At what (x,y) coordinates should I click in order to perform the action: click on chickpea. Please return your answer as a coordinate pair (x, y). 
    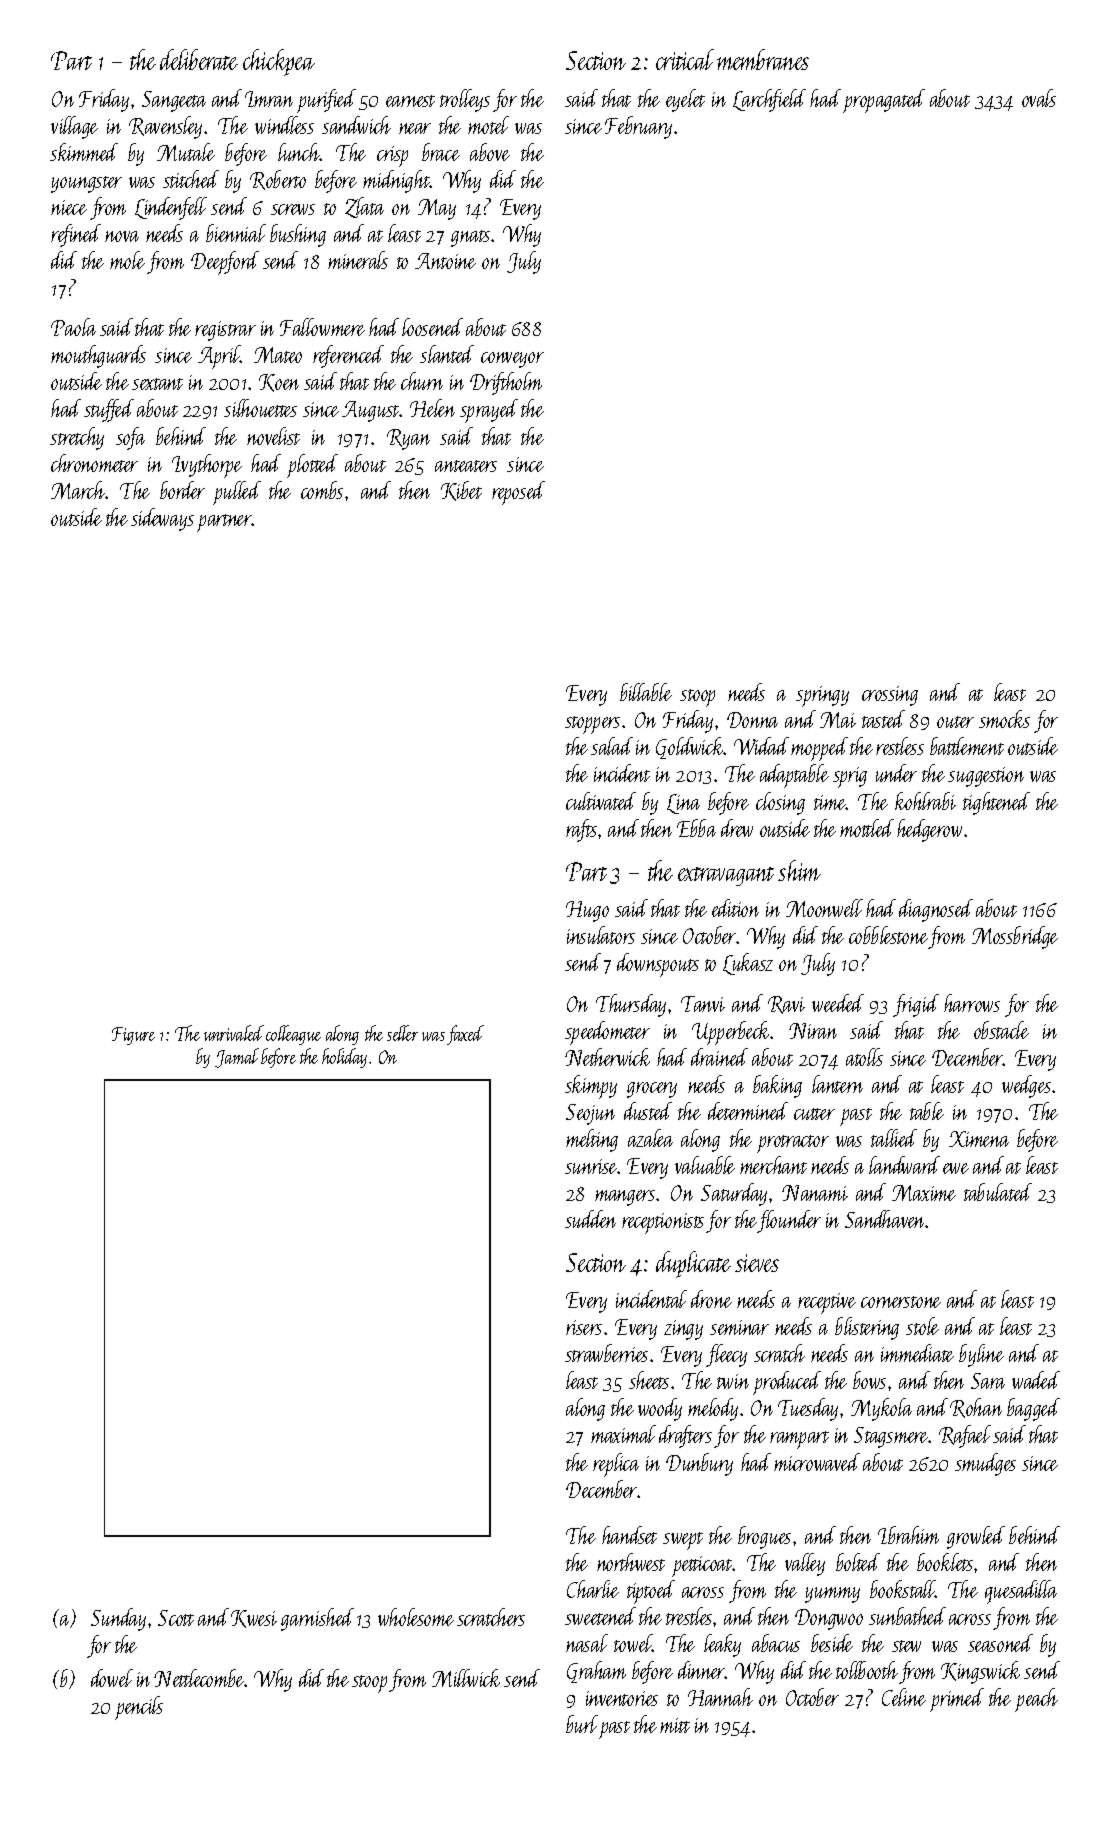
    Looking at the image, I should click on (279, 62).
